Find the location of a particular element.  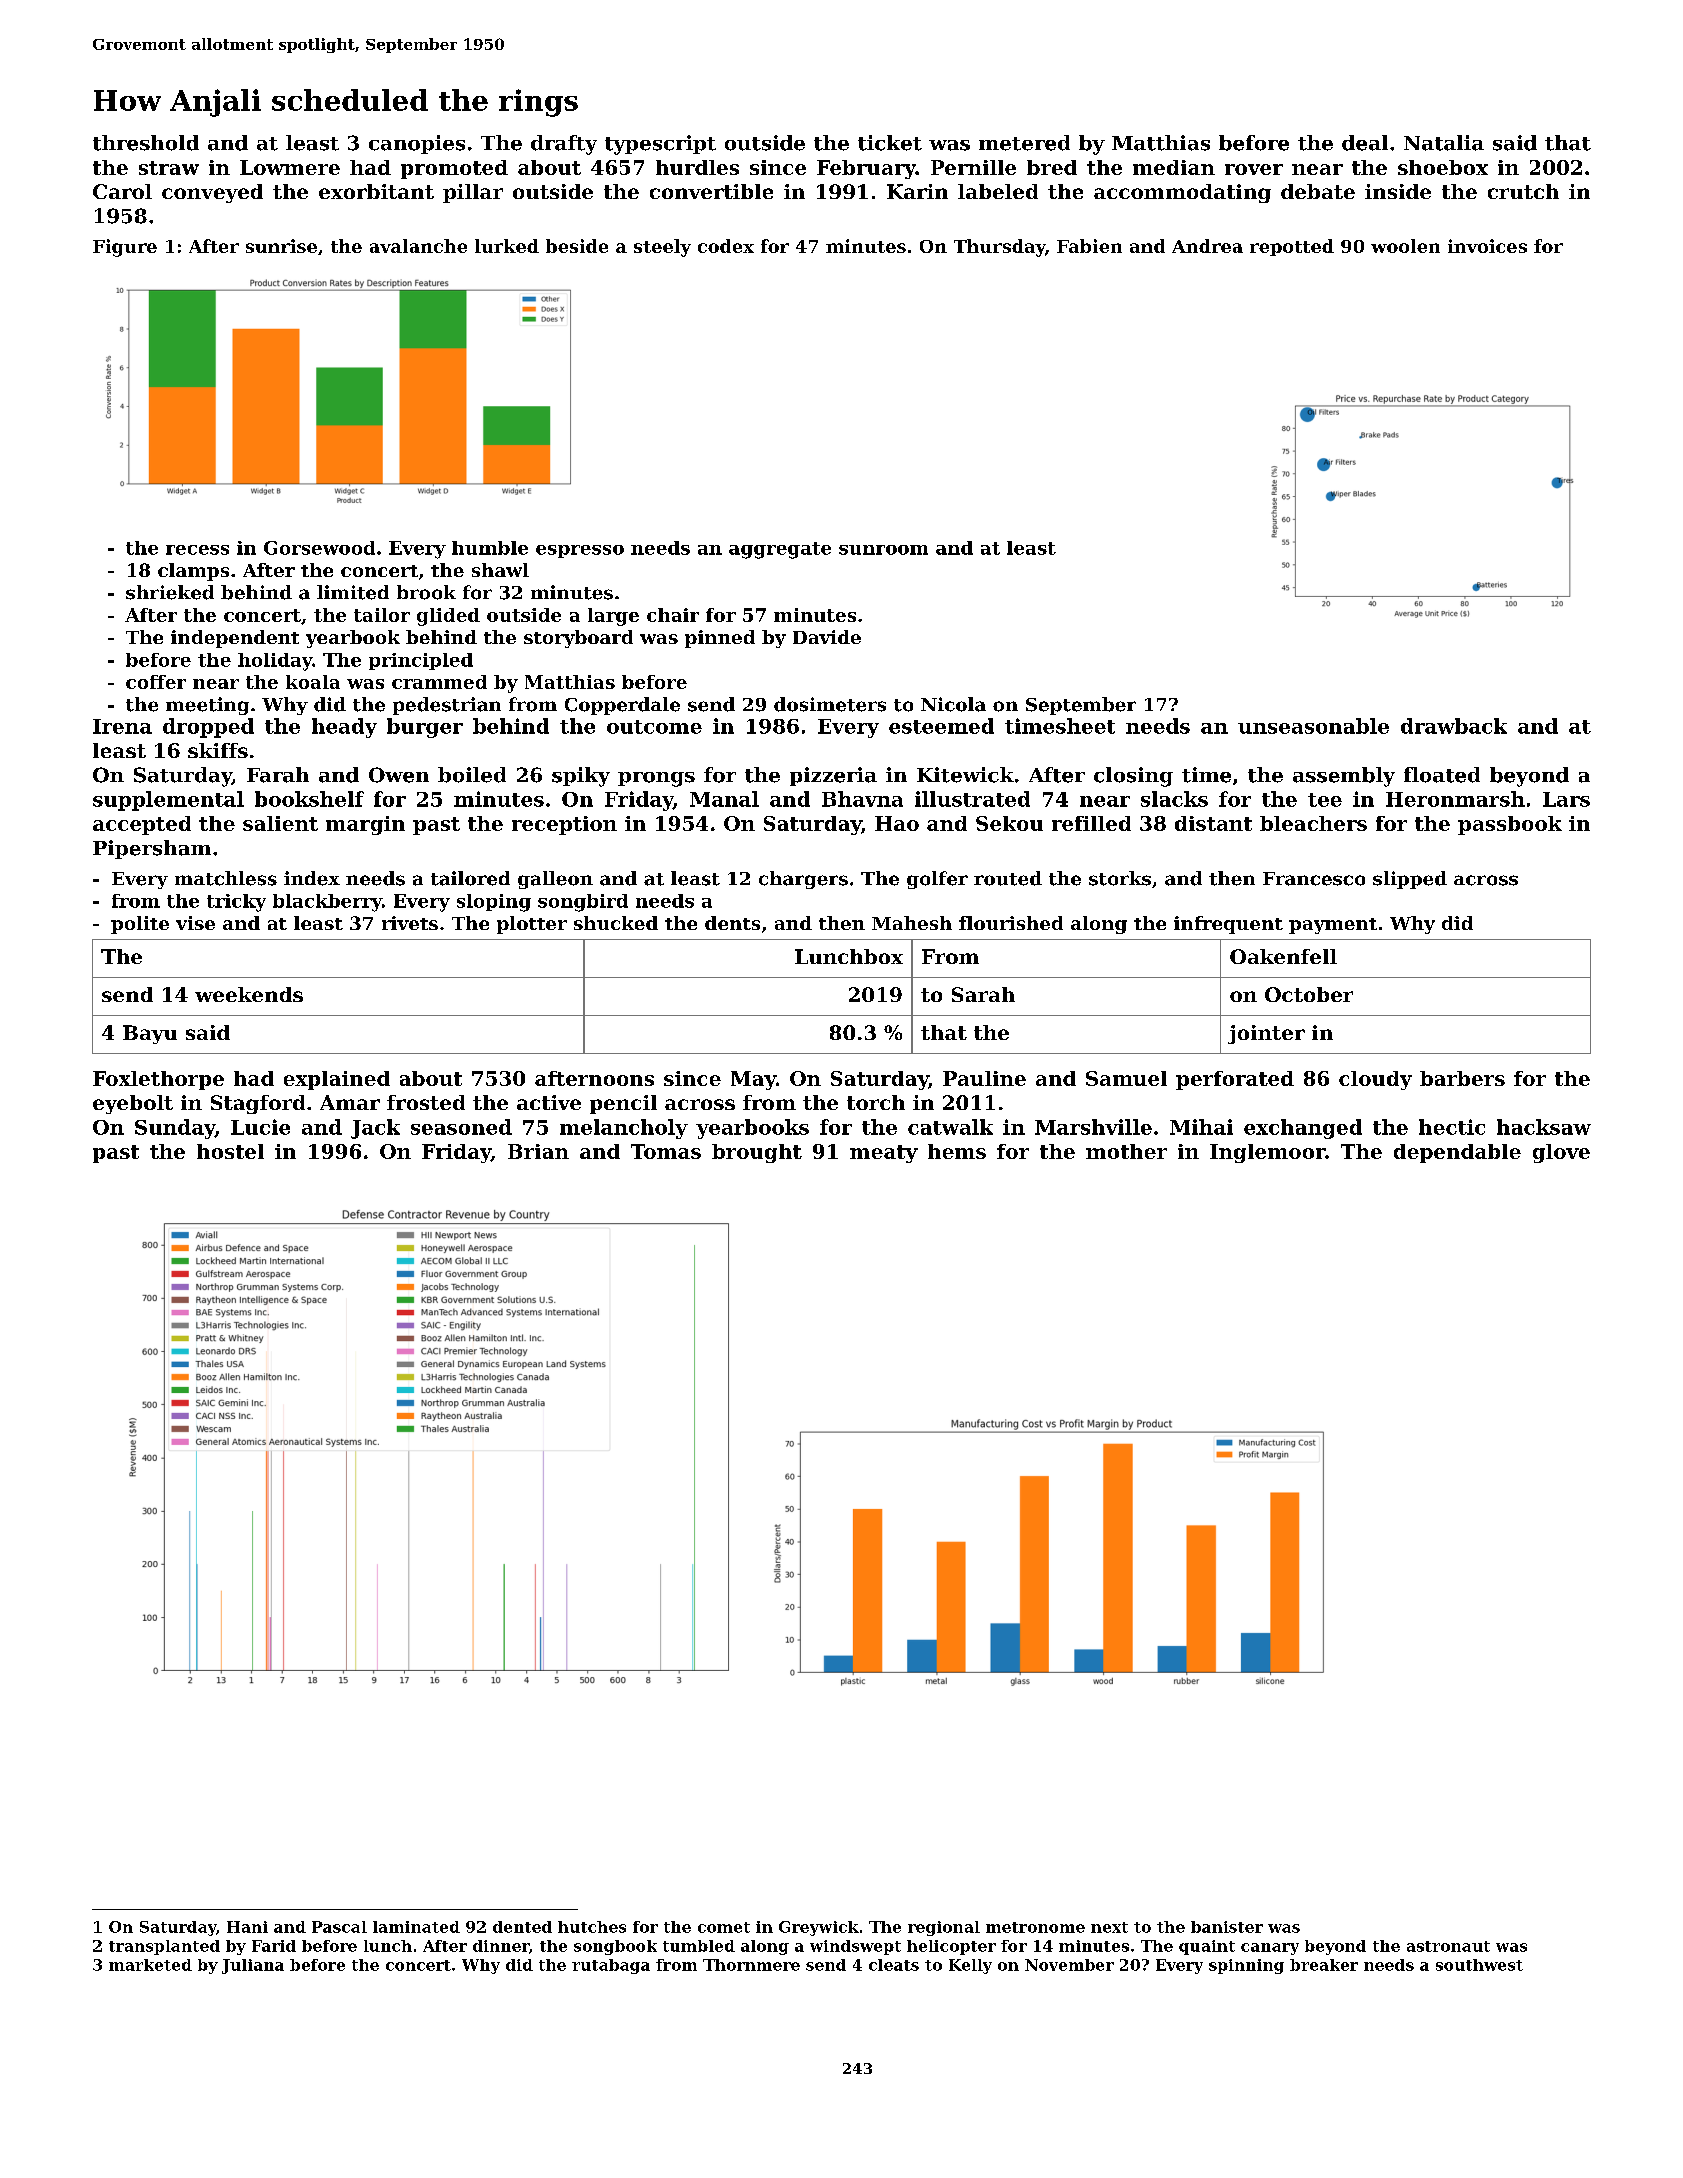

hostel is located at coordinates (230, 1151).
